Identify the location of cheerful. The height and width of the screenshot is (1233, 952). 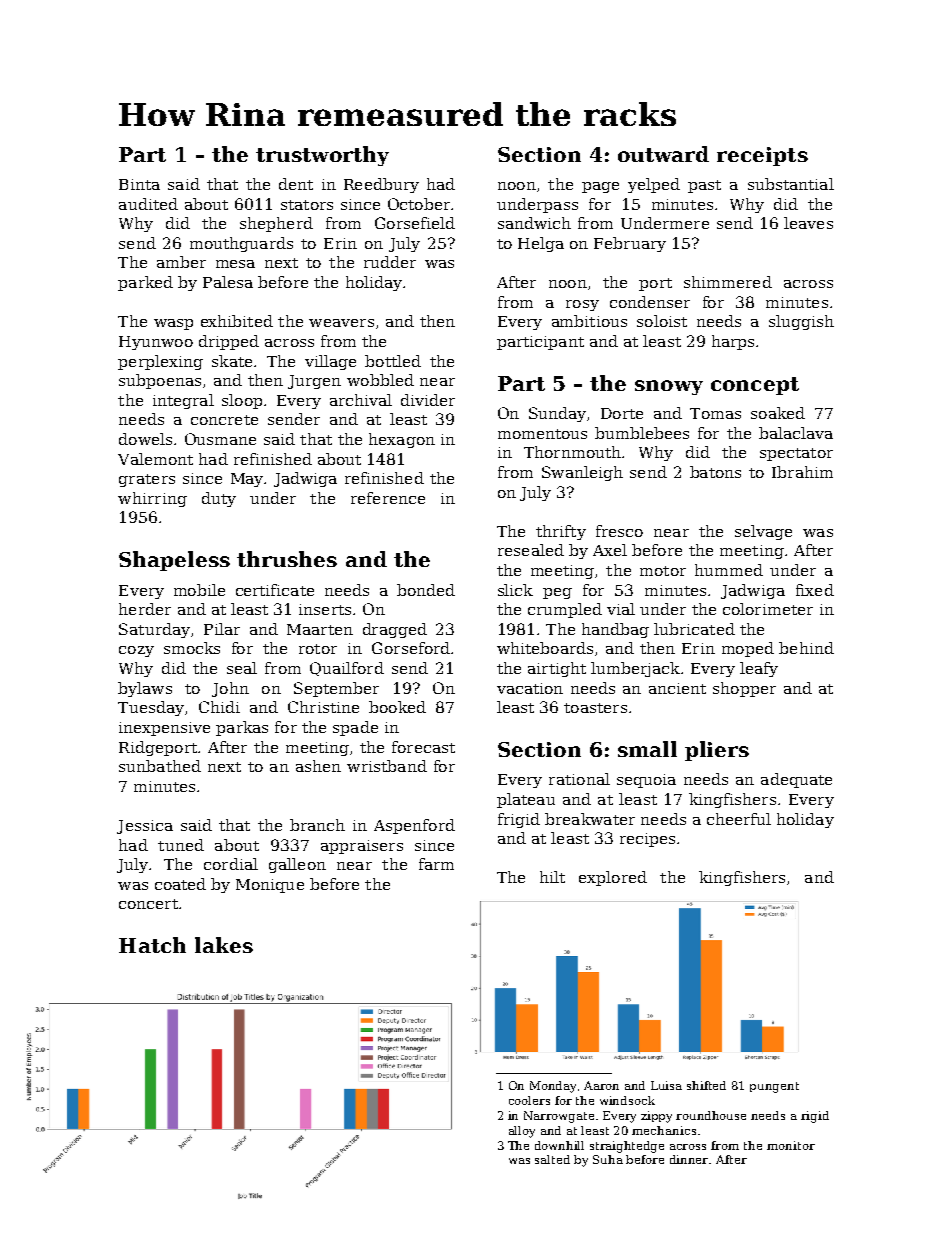
(739, 819).
